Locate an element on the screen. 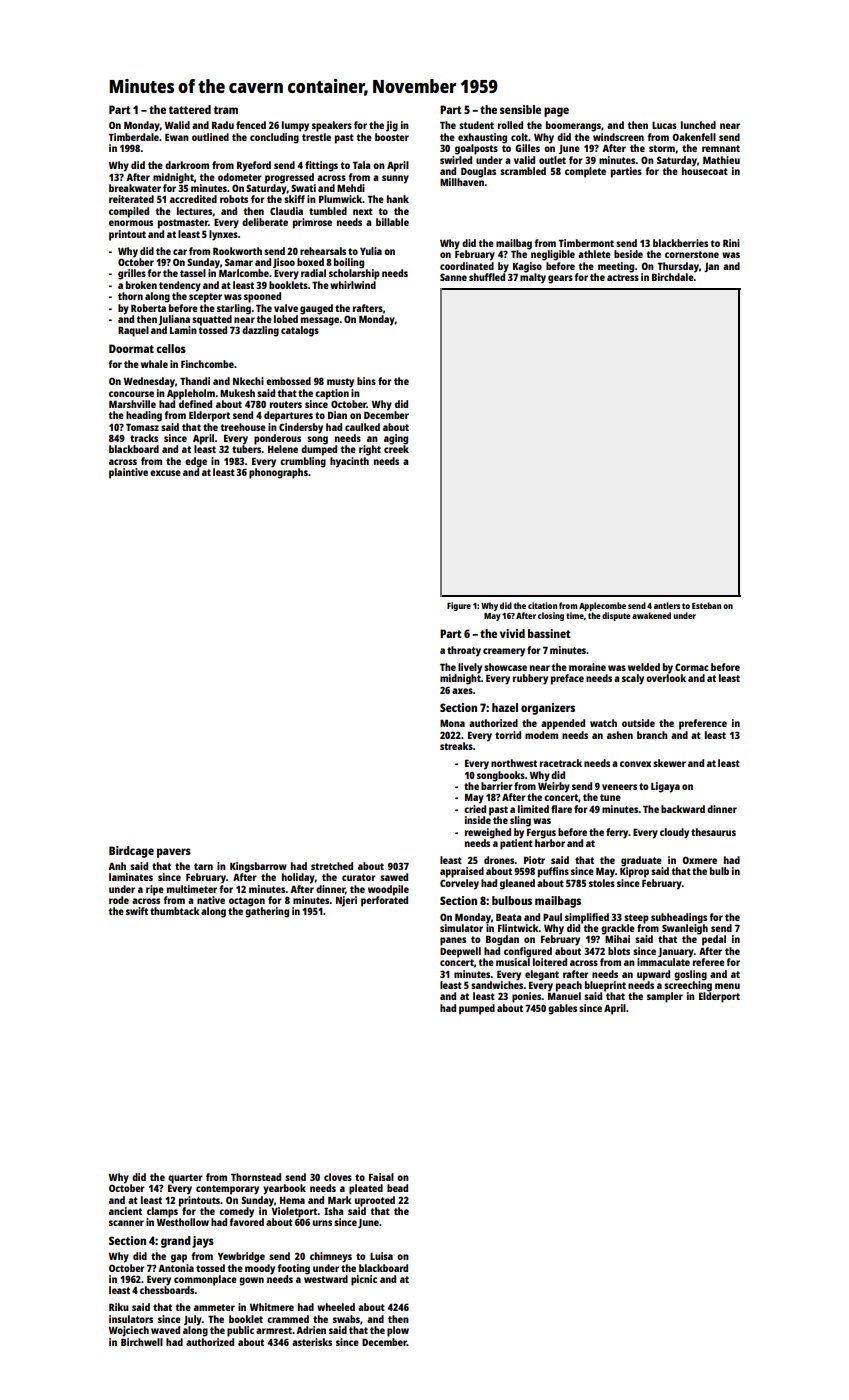 The image size is (849, 1400). throaty is located at coordinates (464, 651).
